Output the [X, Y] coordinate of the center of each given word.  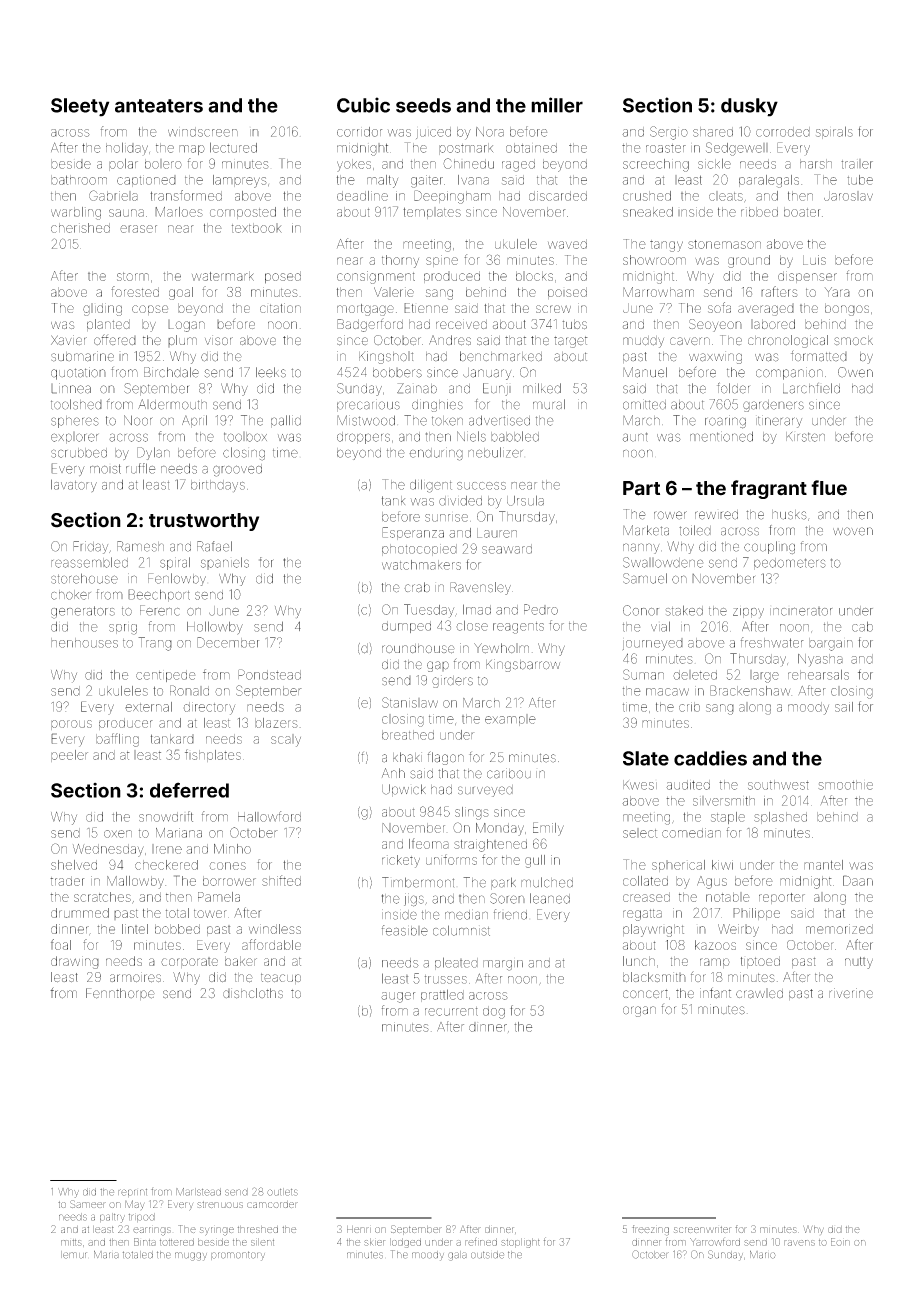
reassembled [89, 562]
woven [853, 531]
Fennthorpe [120, 994]
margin [503, 965]
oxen [118, 834]
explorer [74, 438]
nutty [859, 963]
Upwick [404, 790]
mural [549, 404]
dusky [749, 107]
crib [689, 707]
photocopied [419, 550]
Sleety [80, 107]
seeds [423, 105]
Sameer [88, 1204]
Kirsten [805, 437]
